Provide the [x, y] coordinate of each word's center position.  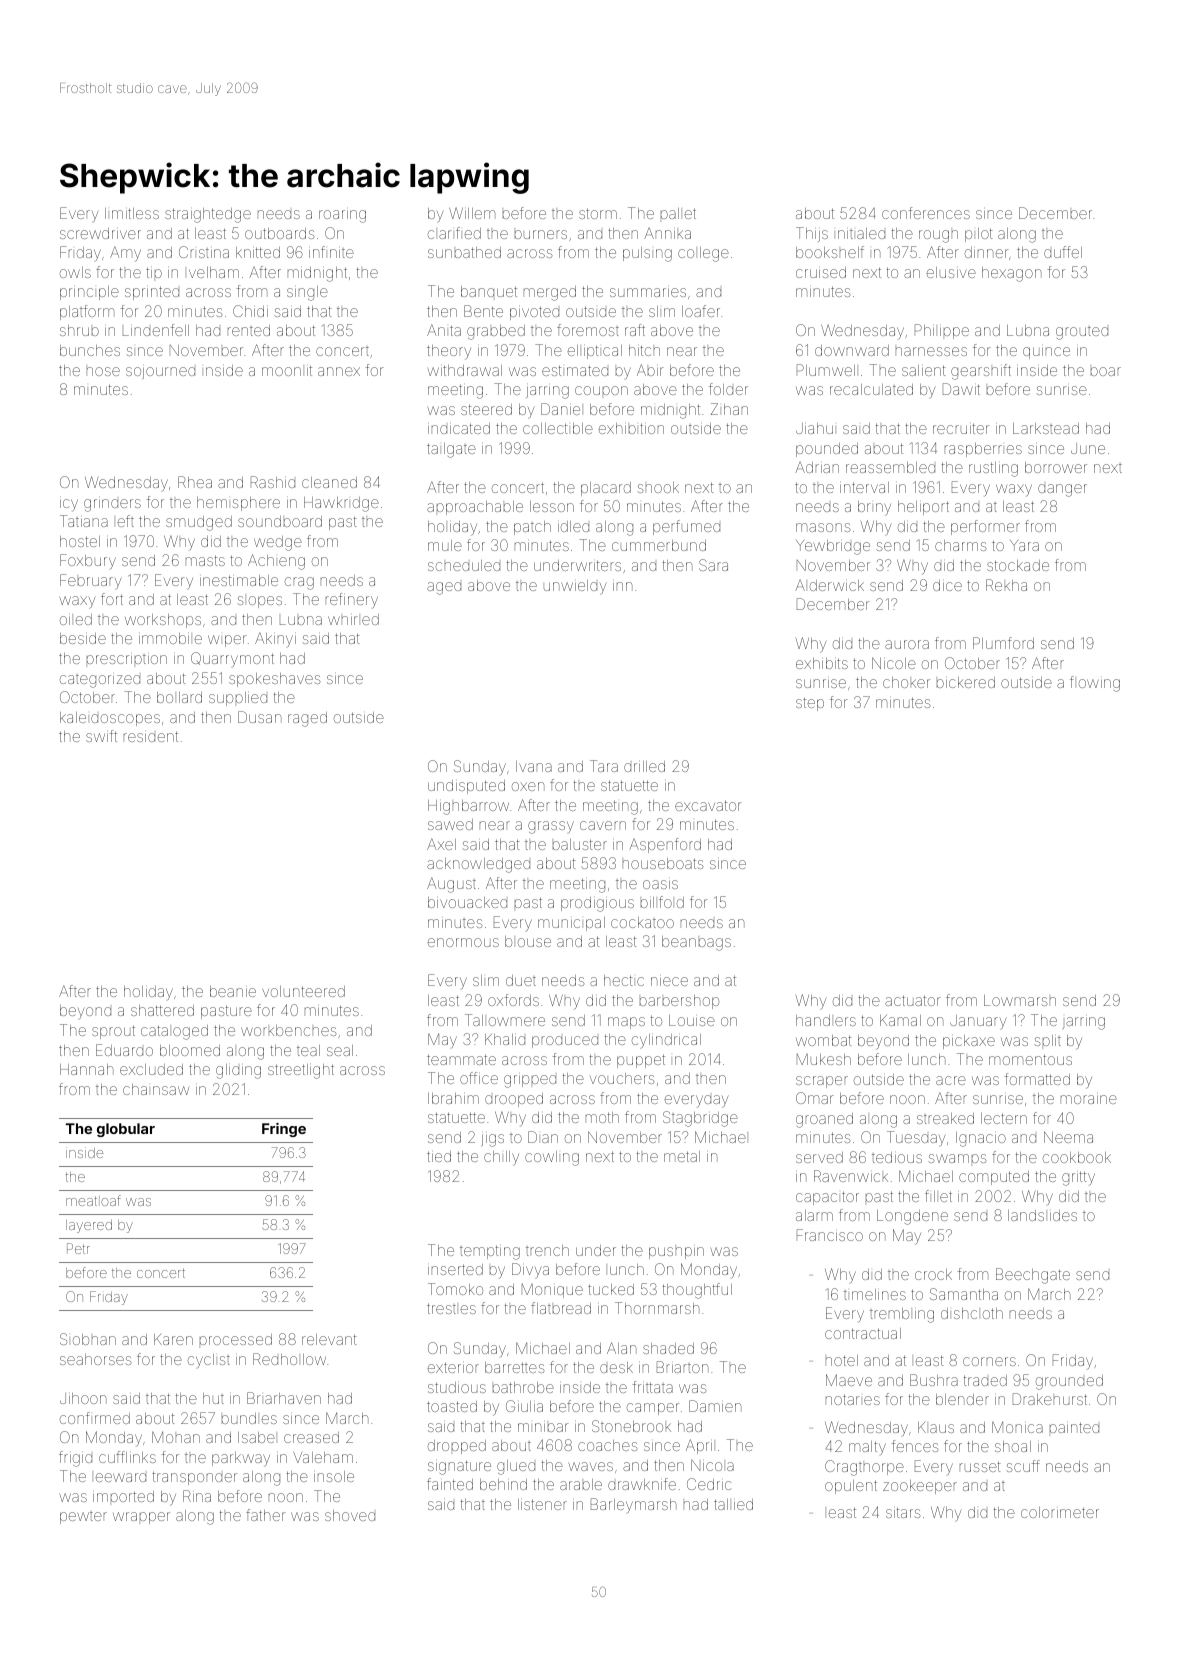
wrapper [141, 1518]
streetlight [301, 1071]
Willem [472, 213]
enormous [463, 942]
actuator [913, 1000]
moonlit [287, 370]
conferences [926, 213]
